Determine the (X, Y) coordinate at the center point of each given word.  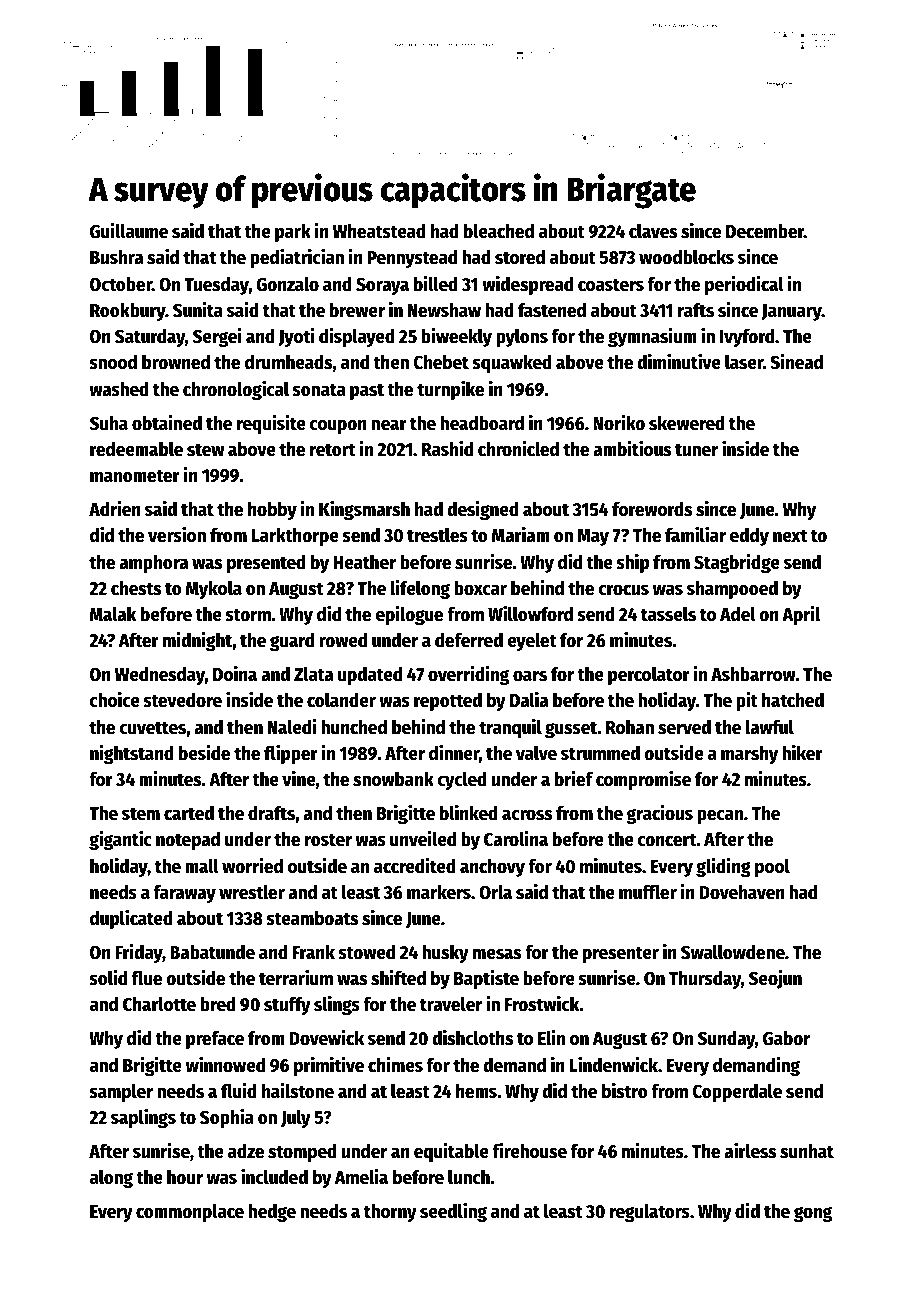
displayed (357, 337)
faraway (185, 894)
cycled (462, 781)
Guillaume (129, 230)
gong (813, 1214)
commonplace (190, 1213)
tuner (696, 450)
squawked (512, 364)
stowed (366, 952)
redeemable (136, 449)
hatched (793, 700)
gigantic (120, 840)
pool (772, 868)
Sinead (796, 361)
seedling (453, 1212)
